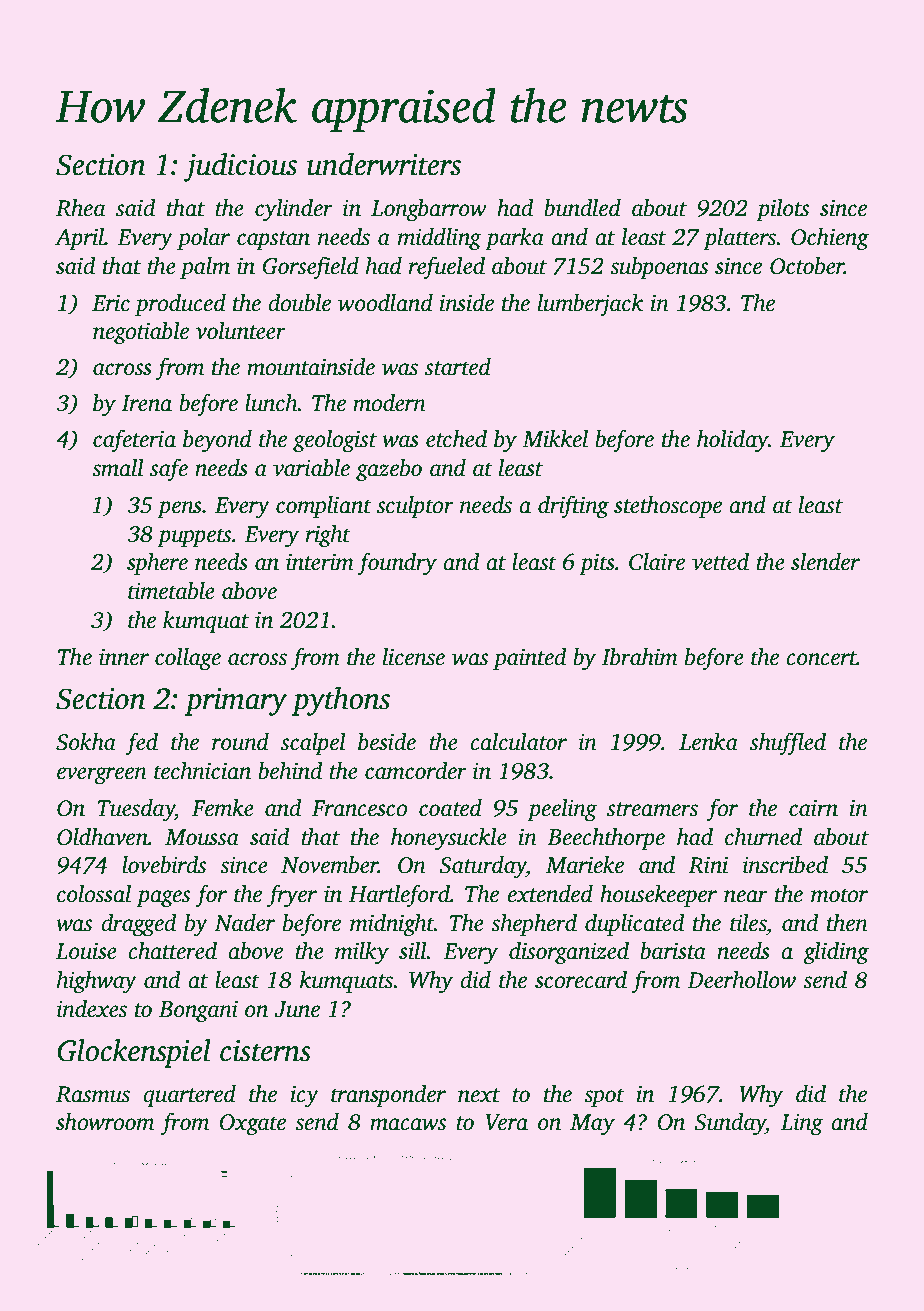  What do you see at coordinates (830, 239) in the page?
I see `Ochieng` at bounding box center [830, 239].
